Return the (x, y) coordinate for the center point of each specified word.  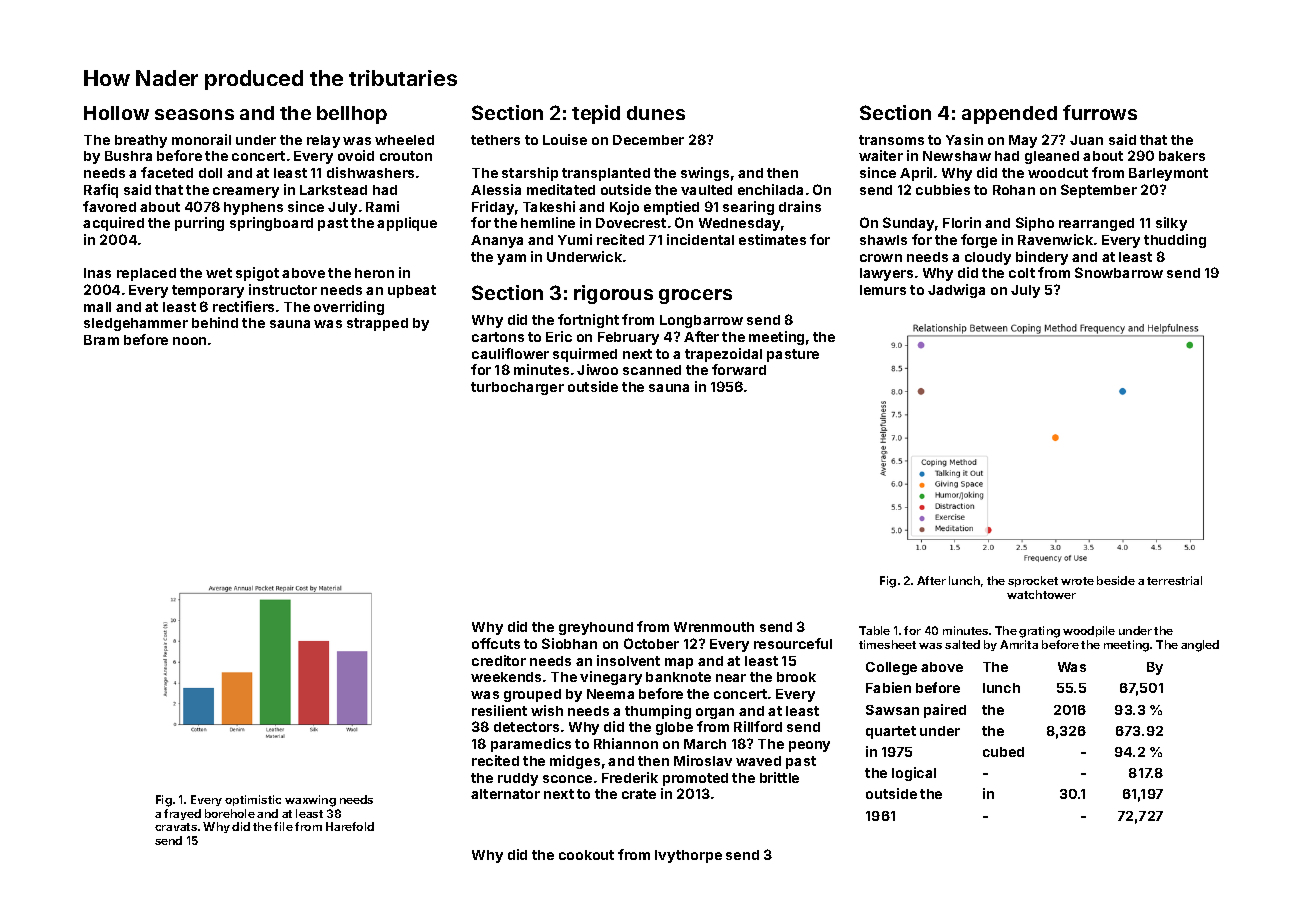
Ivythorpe (688, 856)
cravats (176, 827)
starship (530, 174)
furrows (1100, 112)
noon (189, 341)
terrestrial (1174, 580)
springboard (271, 224)
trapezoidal (723, 355)
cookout (586, 855)
